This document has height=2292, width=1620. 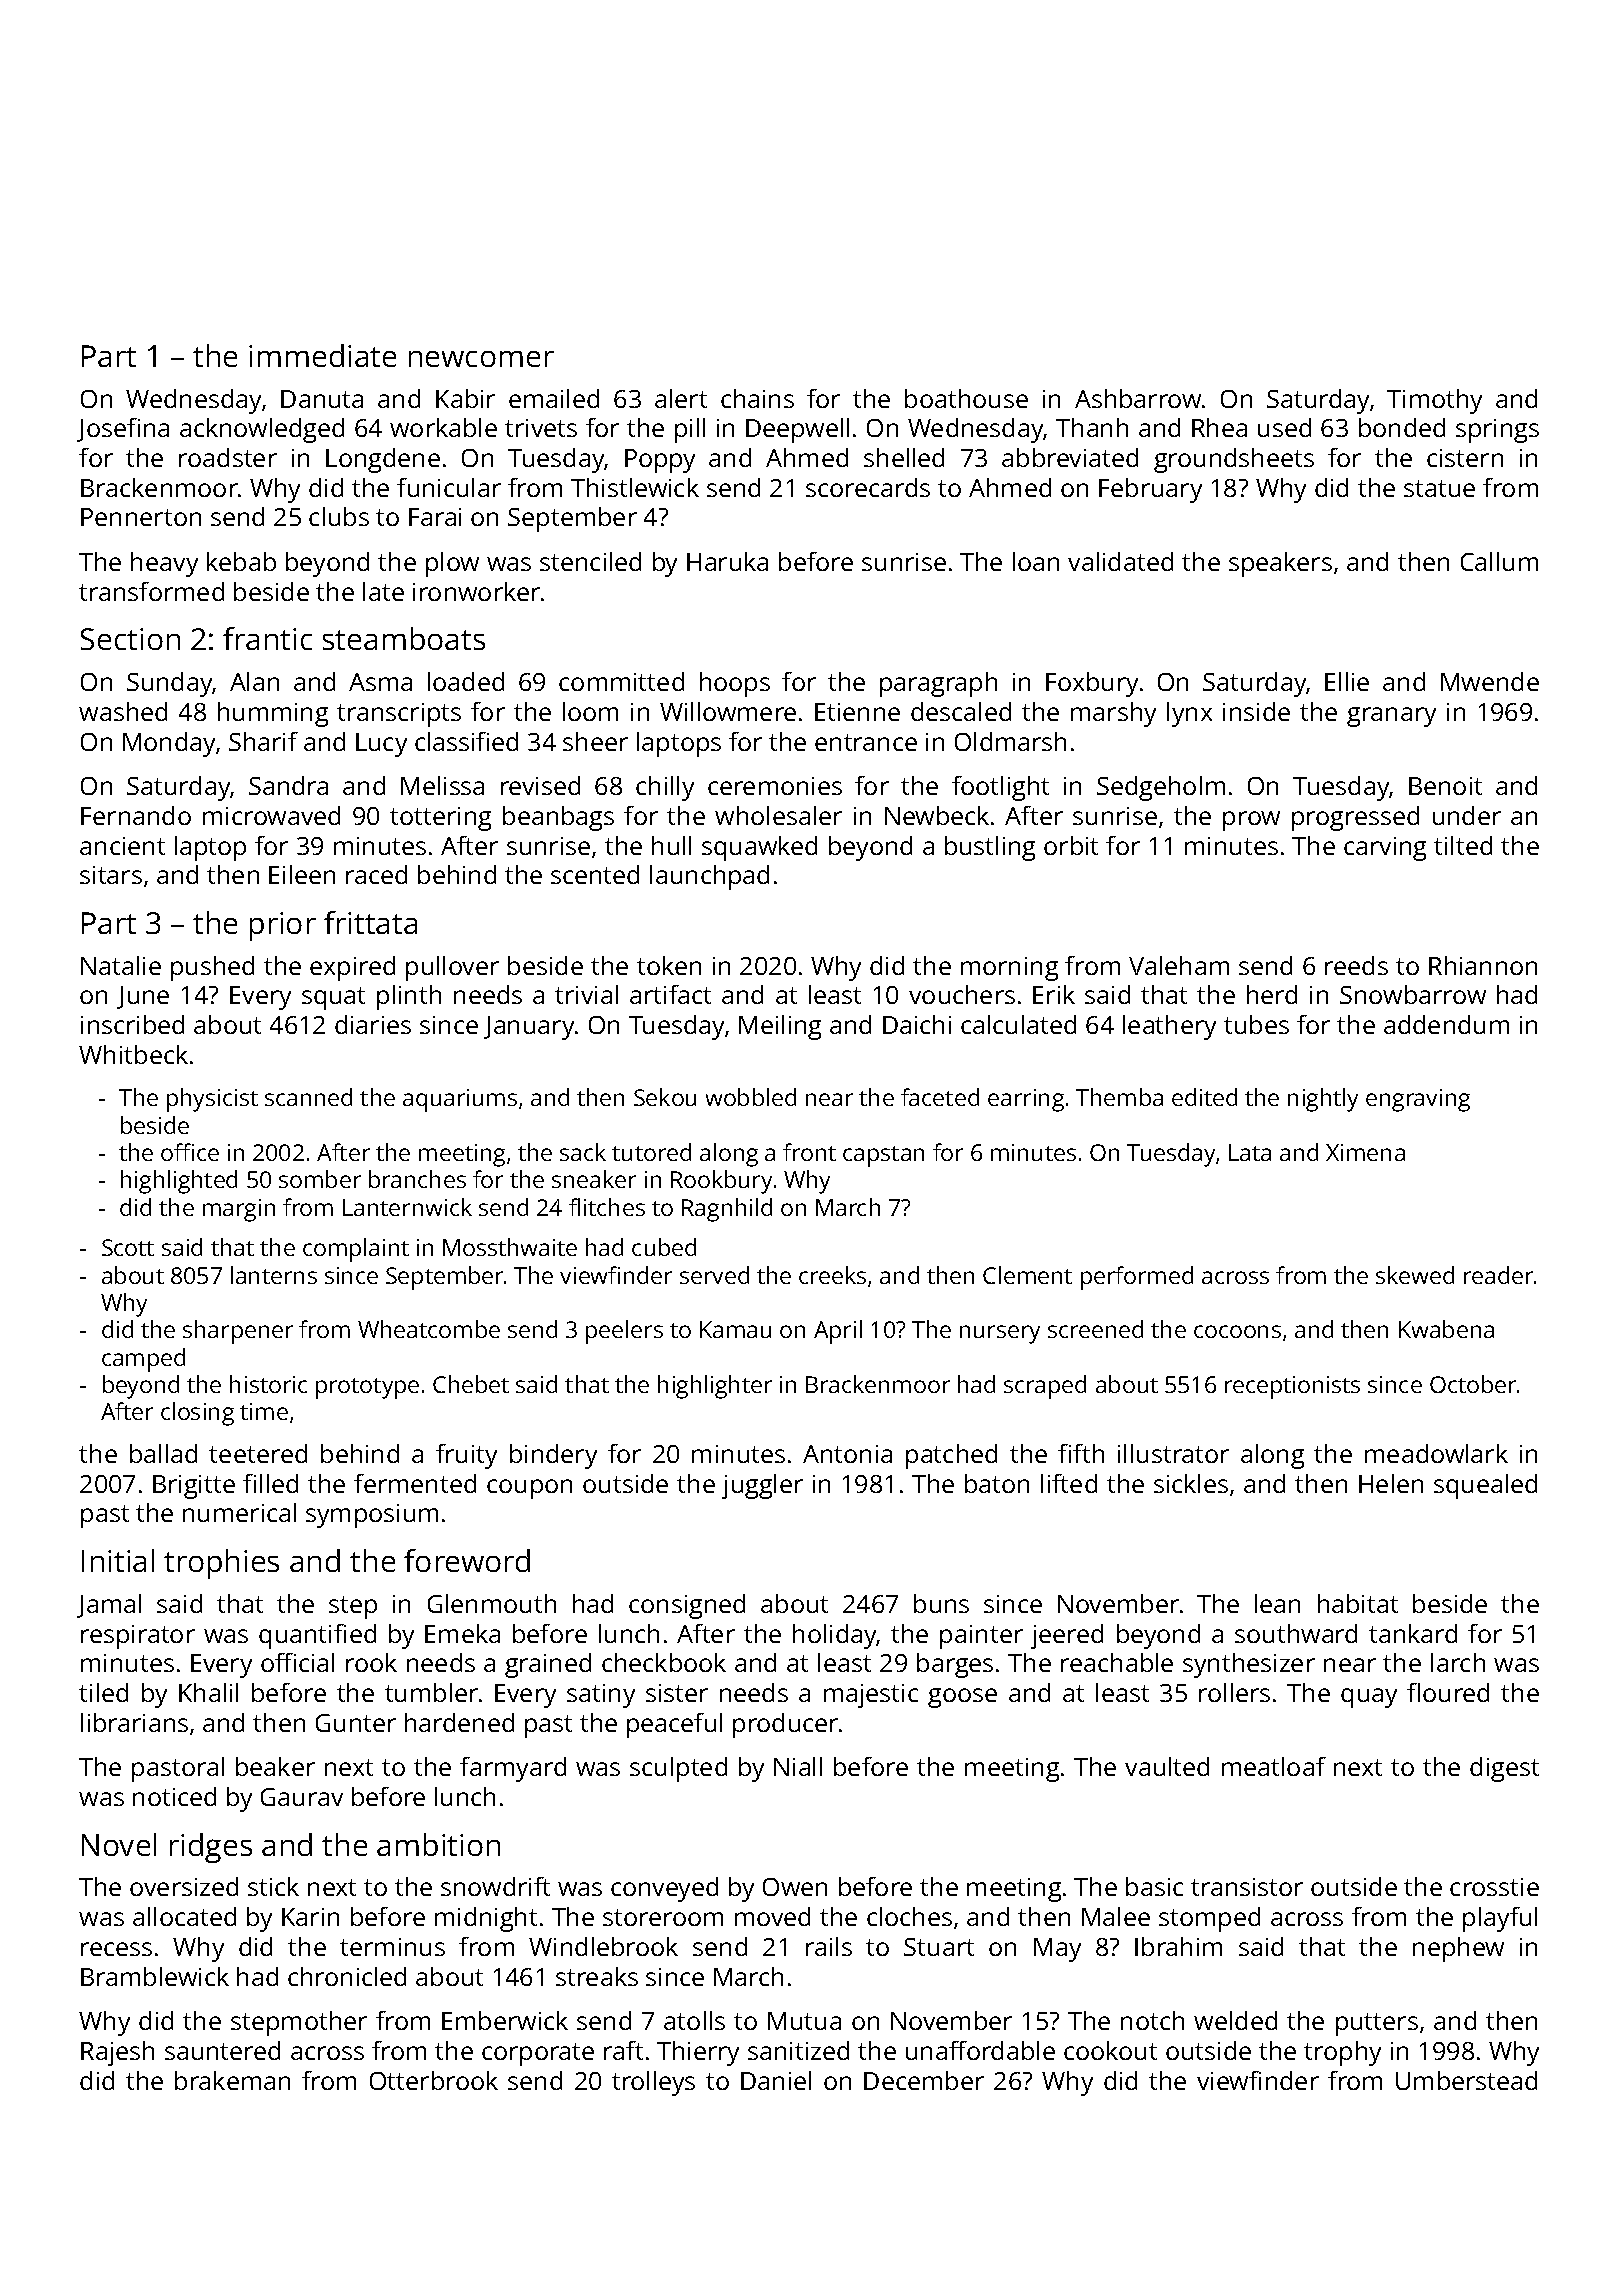 I want to click on loan, so click(x=1036, y=561).
